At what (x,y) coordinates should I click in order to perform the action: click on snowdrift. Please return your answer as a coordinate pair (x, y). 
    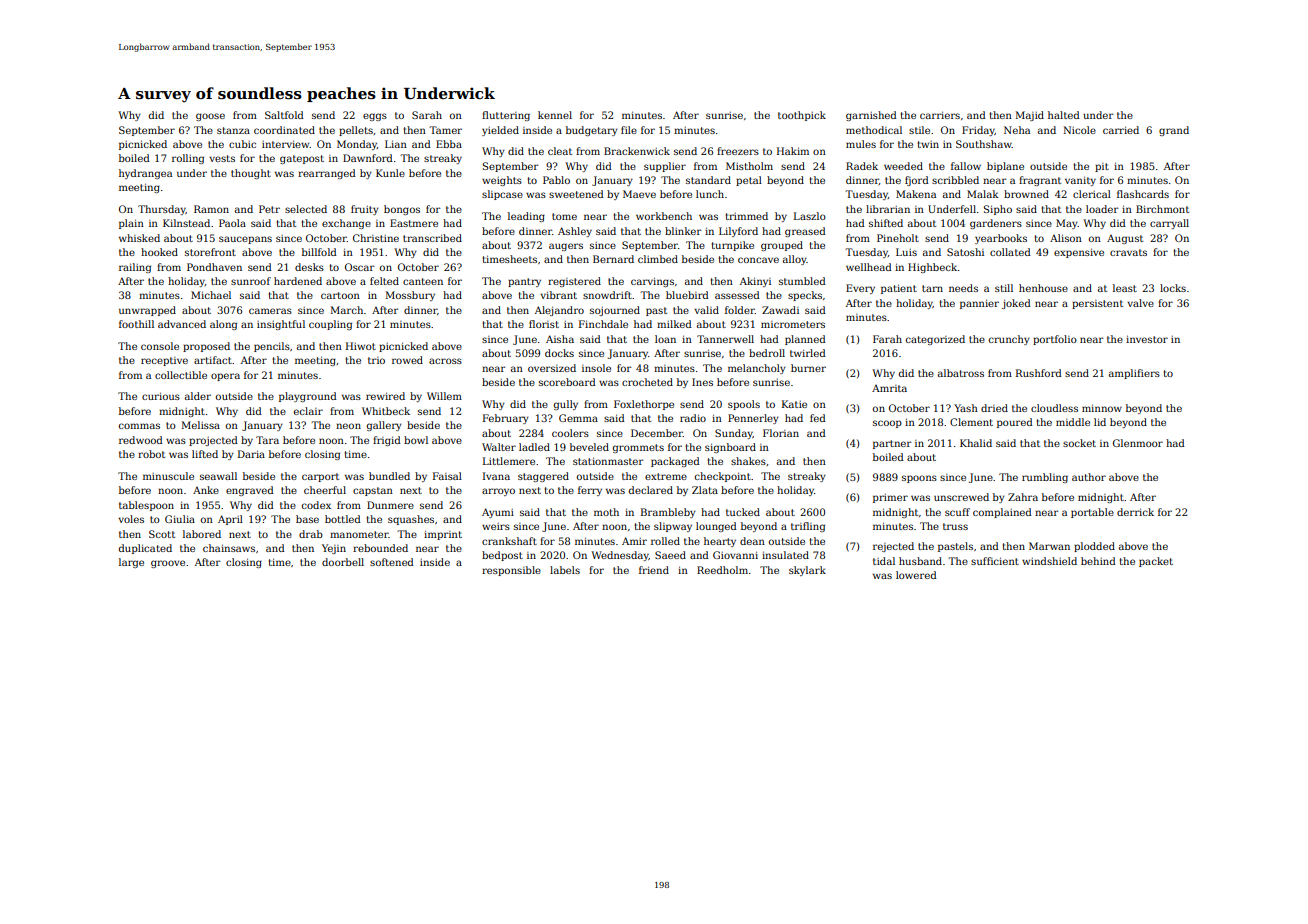
    Looking at the image, I should click on (607, 295).
